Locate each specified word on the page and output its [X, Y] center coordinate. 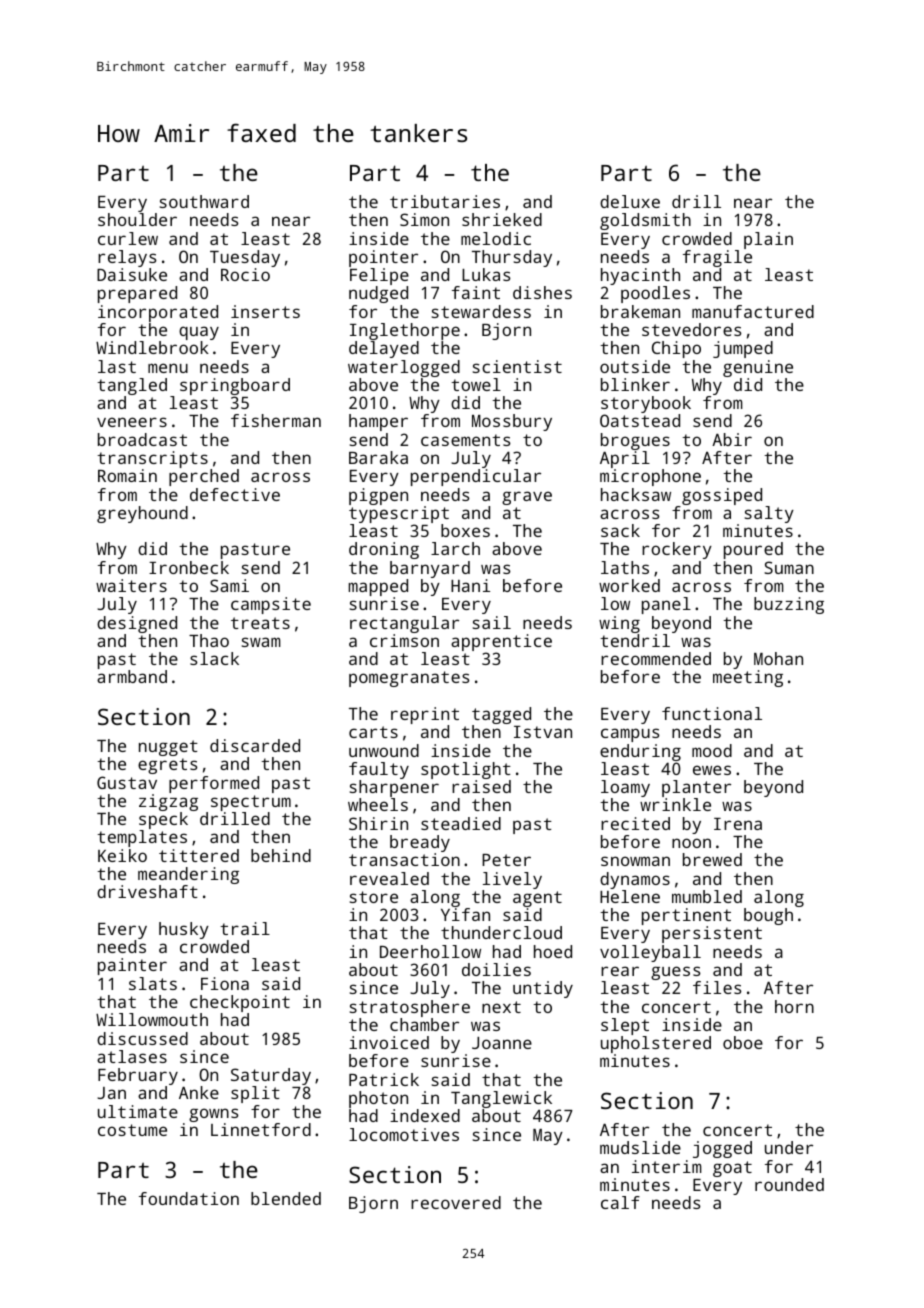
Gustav [127, 782]
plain [768, 240]
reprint [425, 715]
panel [666, 605]
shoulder [137, 219]
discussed [142, 1038]
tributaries [445, 201]
